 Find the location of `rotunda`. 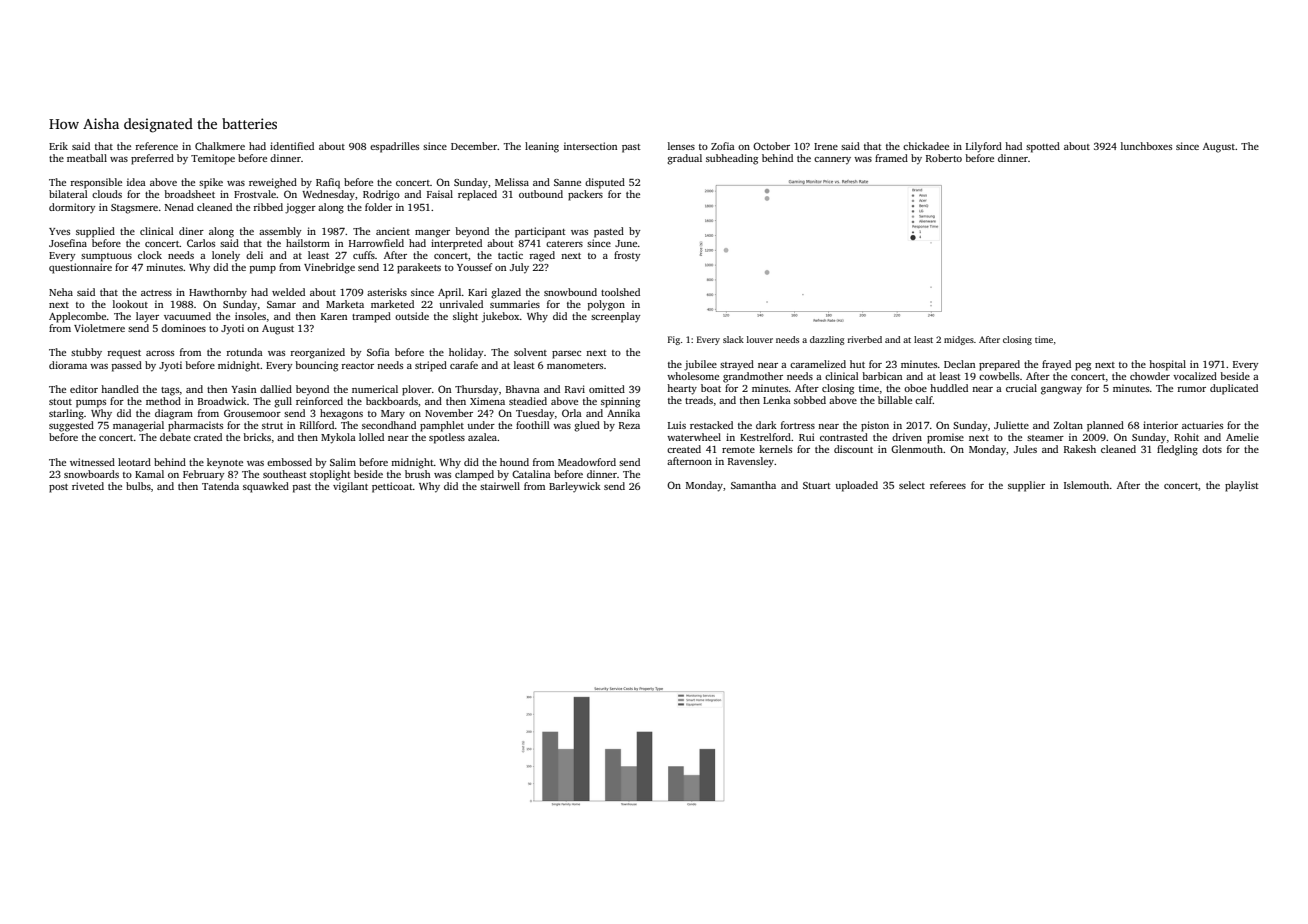

rotunda is located at coordinates (244, 352).
